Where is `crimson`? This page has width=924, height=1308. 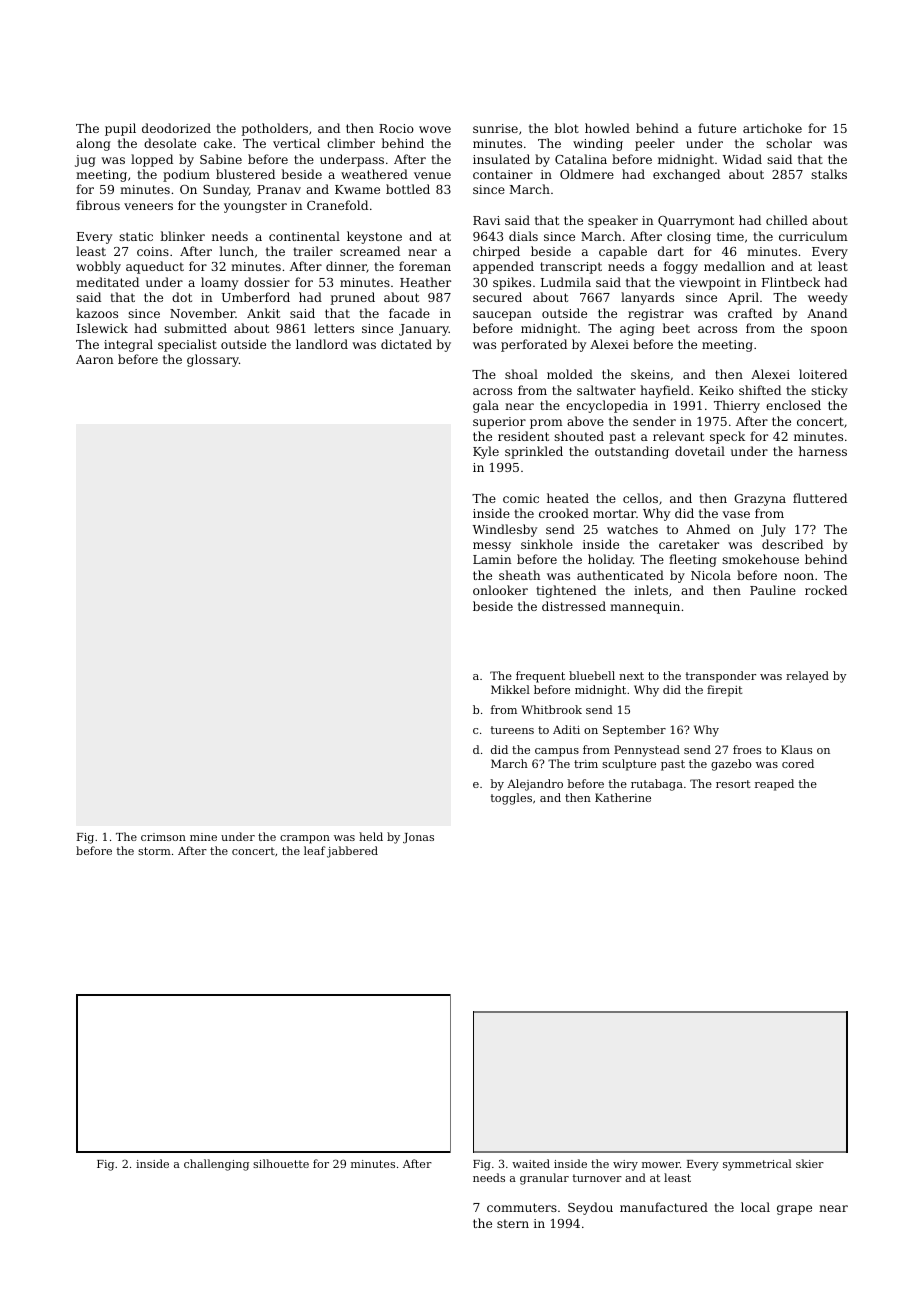
crimson is located at coordinates (163, 837).
